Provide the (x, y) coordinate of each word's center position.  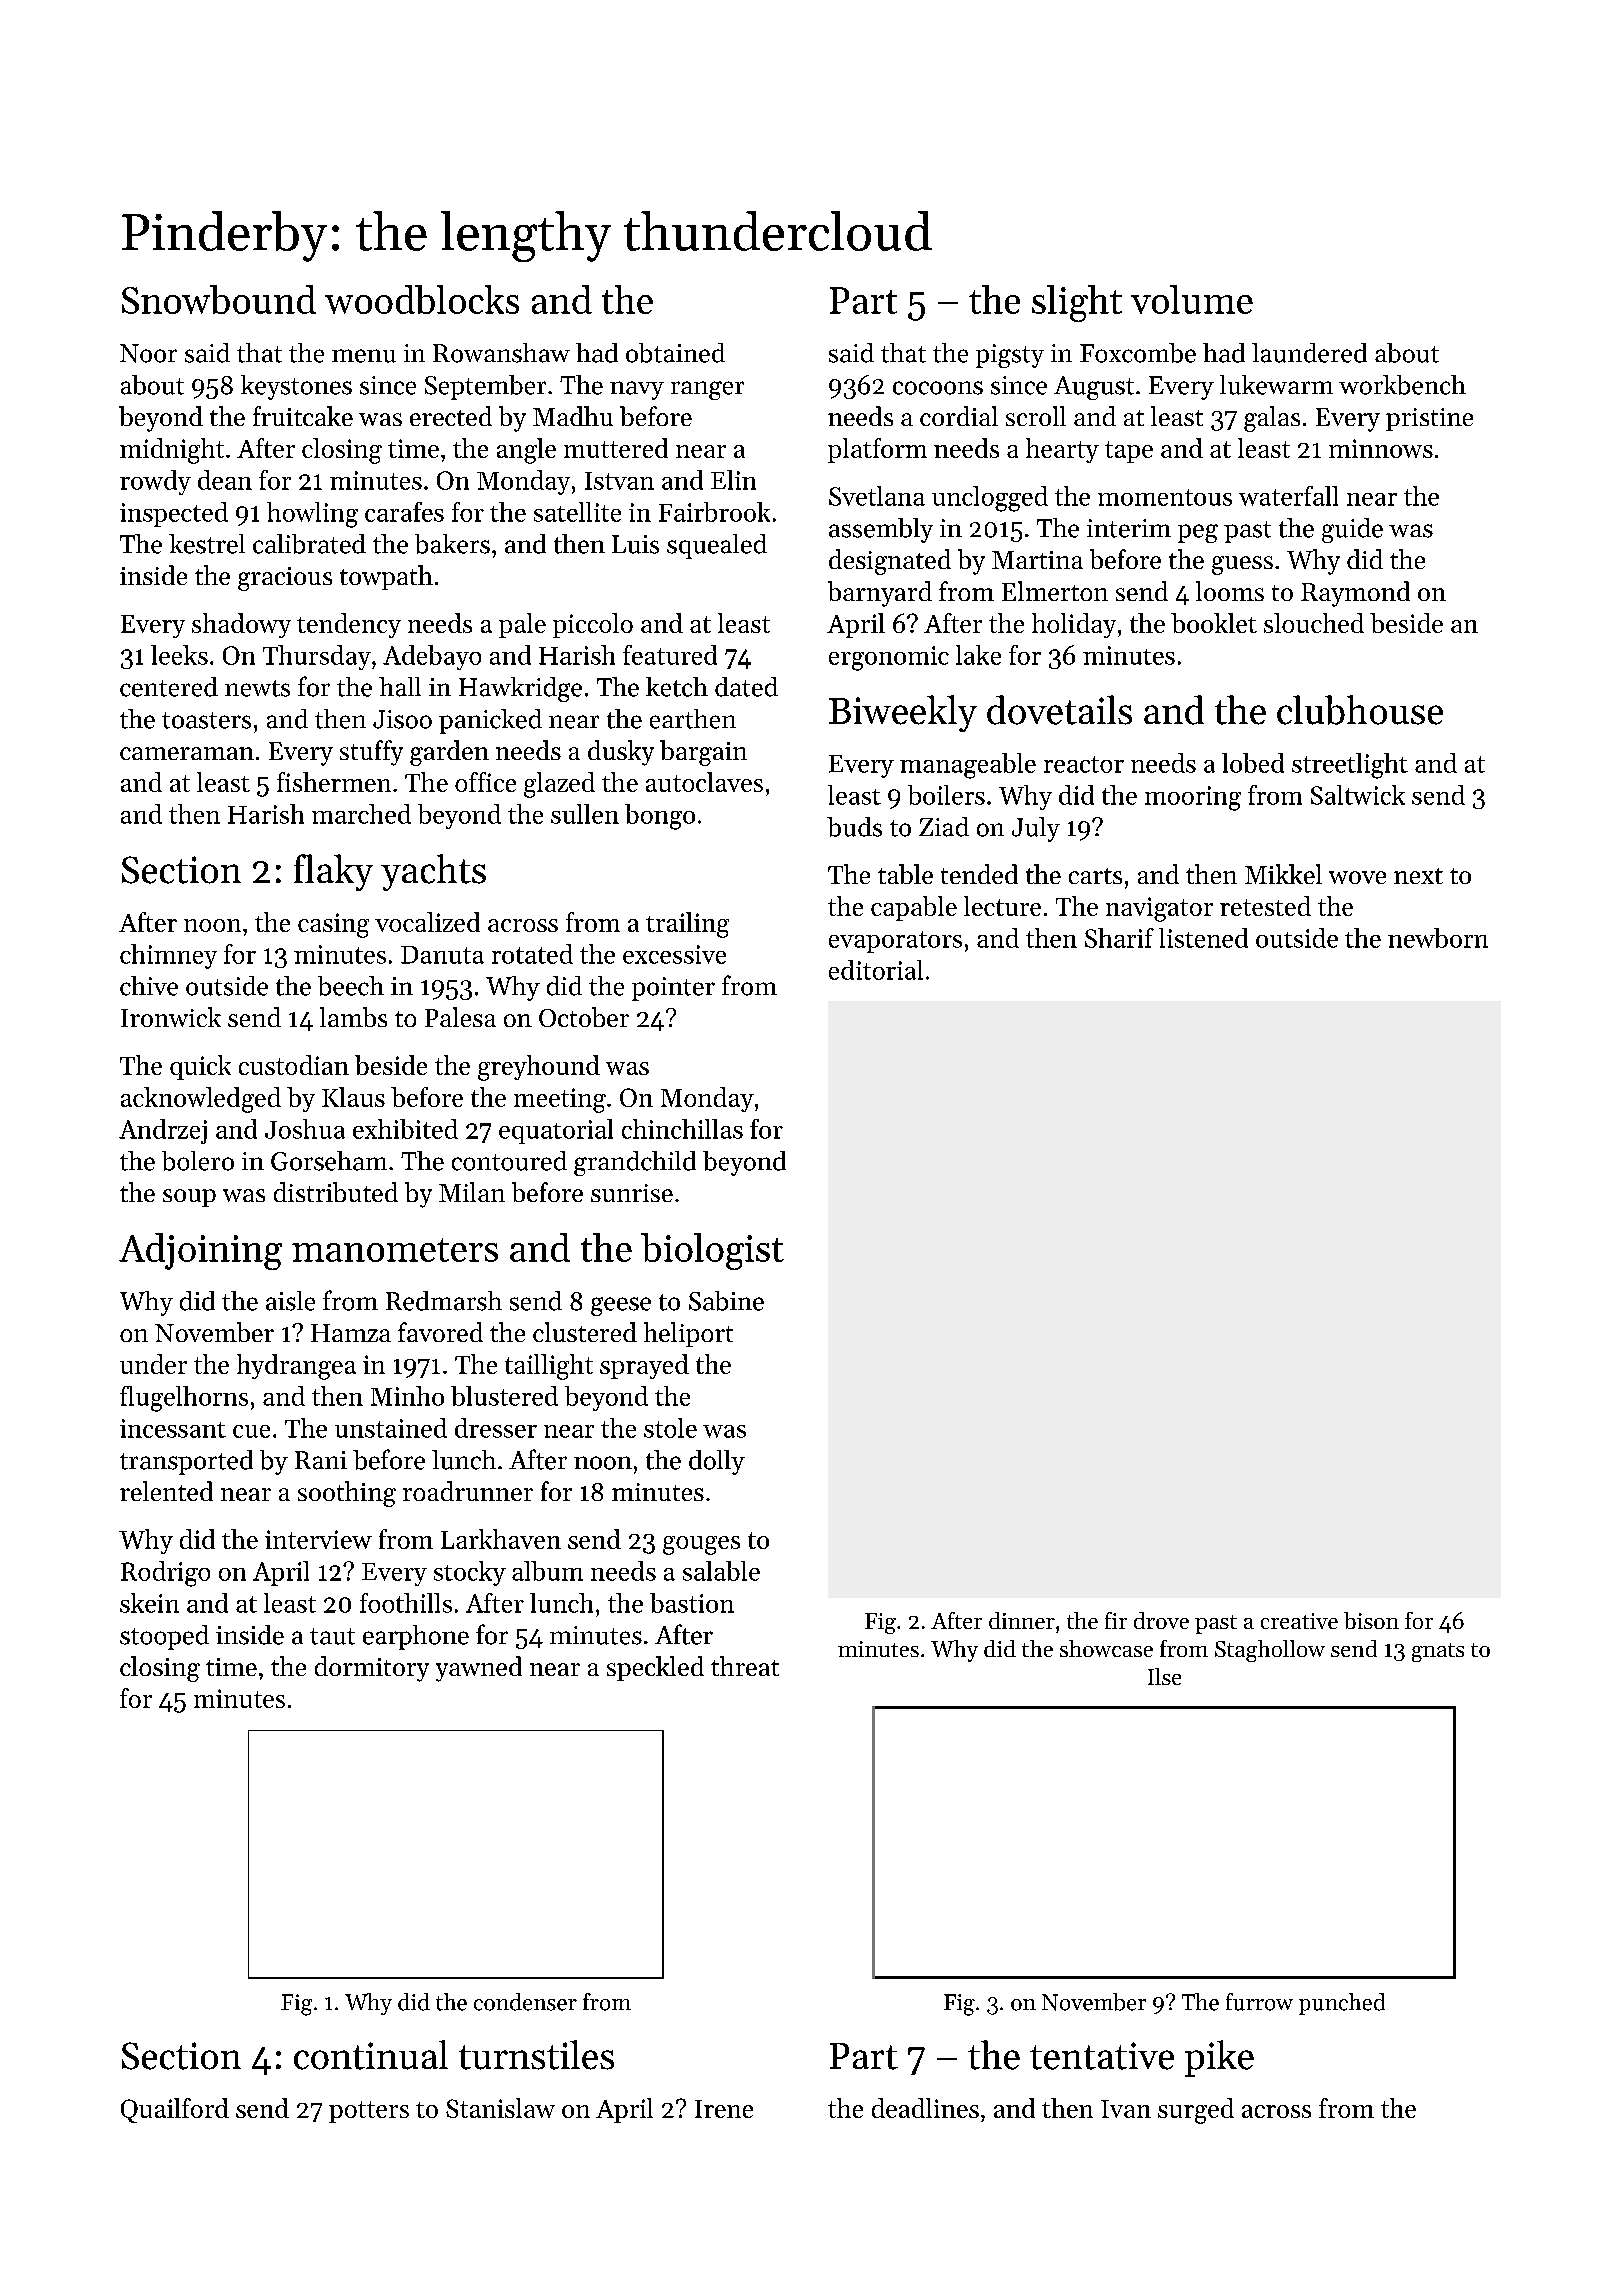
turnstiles (536, 2055)
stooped (164, 1637)
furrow (1259, 2002)
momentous (1165, 497)
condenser (525, 2002)
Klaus (353, 1097)
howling (312, 515)
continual (371, 2055)
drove (1161, 1620)
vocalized (427, 922)
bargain (703, 753)
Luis (635, 544)
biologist (712, 1251)
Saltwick (1358, 795)
